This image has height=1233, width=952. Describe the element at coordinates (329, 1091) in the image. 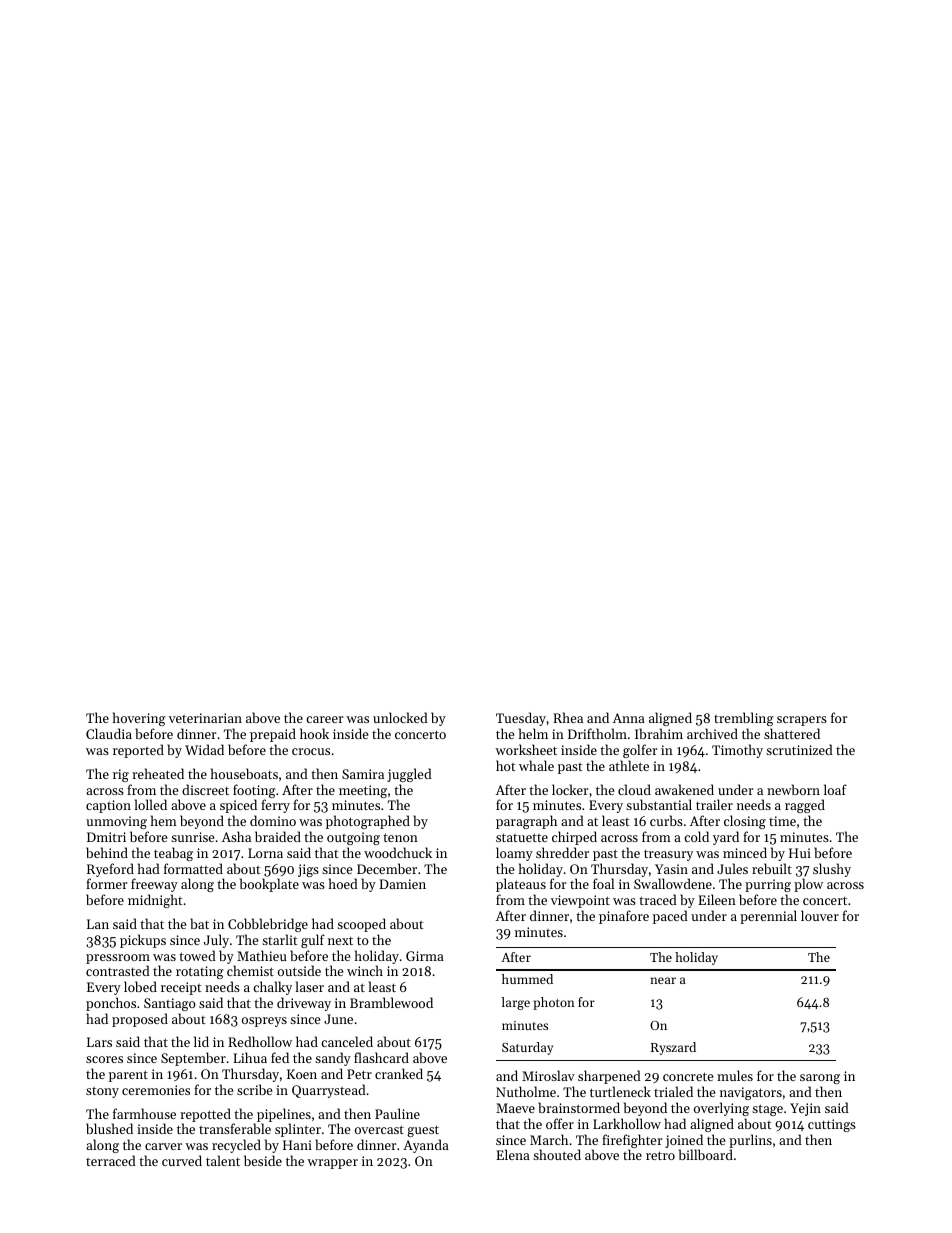

I see `Quarrystead` at that location.
